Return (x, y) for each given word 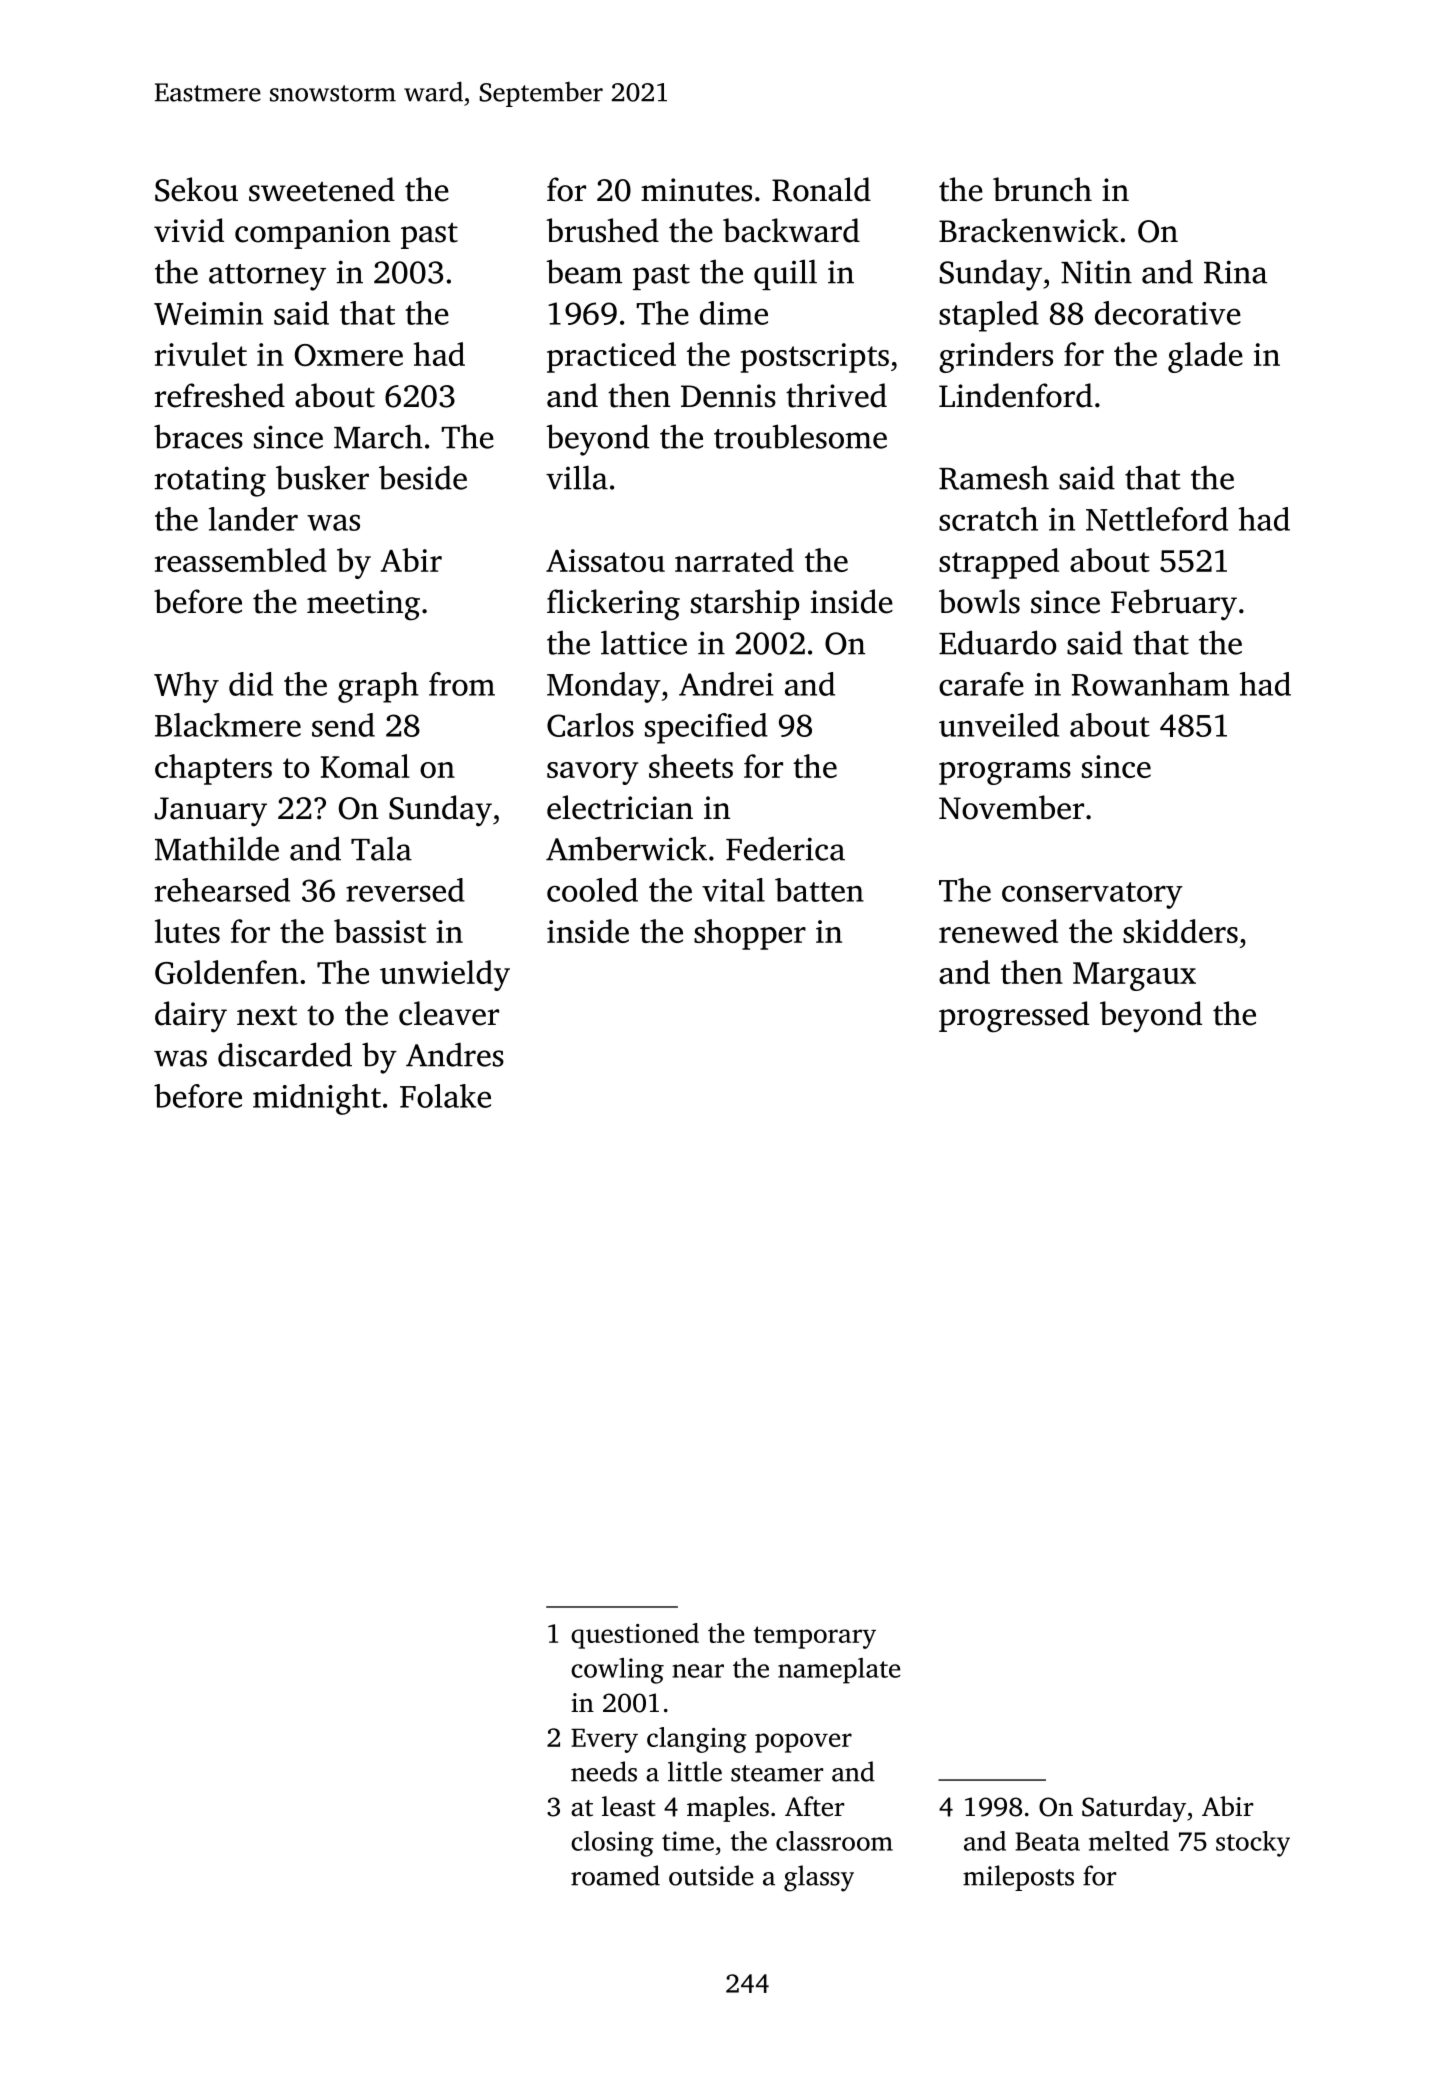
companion (312, 234)
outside (711, 1875)
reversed (405, 890)
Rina (1235, 272)
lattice (644, 642)
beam (584, 271)
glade (1205, 357)
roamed (615, 1875)
